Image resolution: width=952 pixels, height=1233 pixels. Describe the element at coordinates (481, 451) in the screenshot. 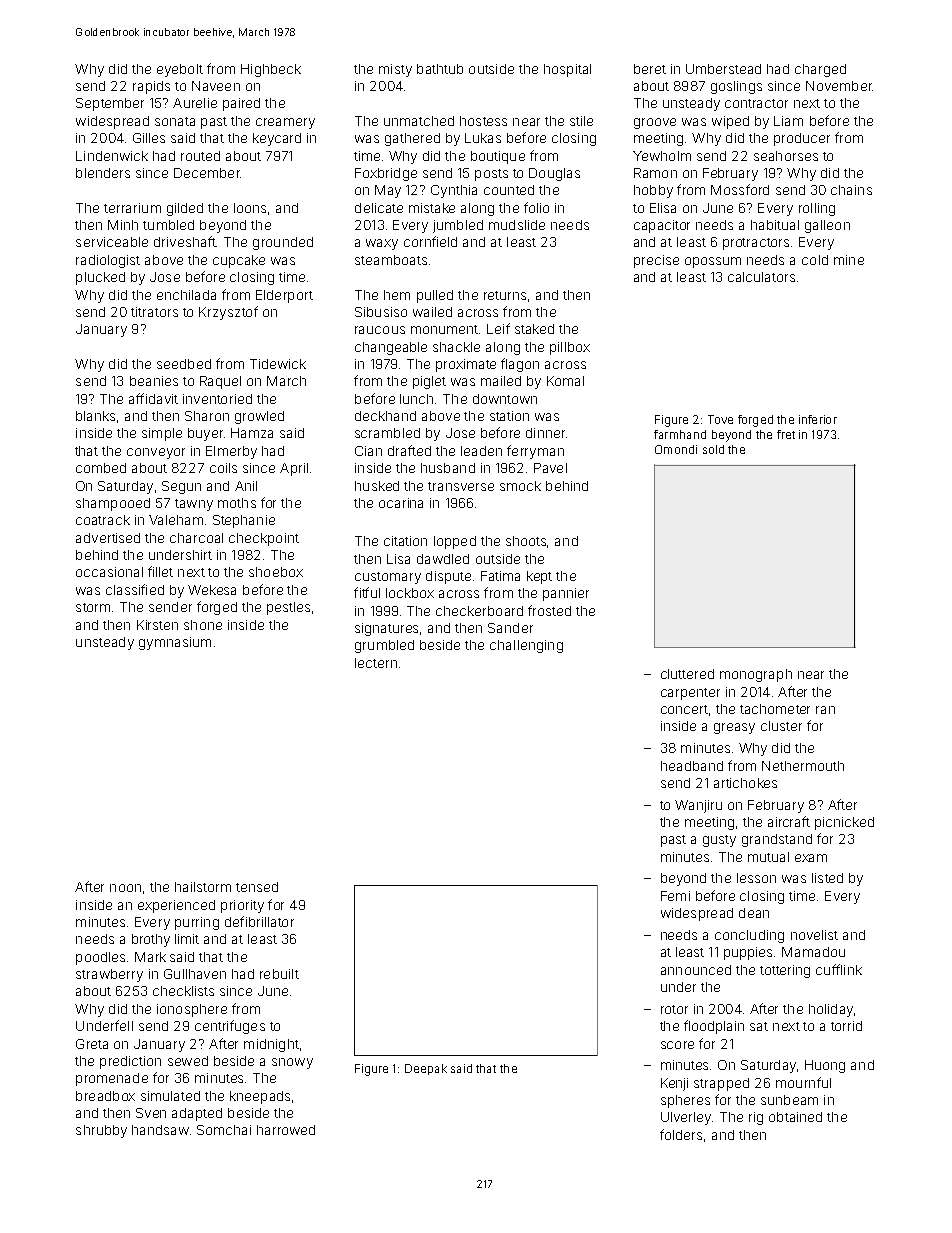

I see `leaden` at that location.
